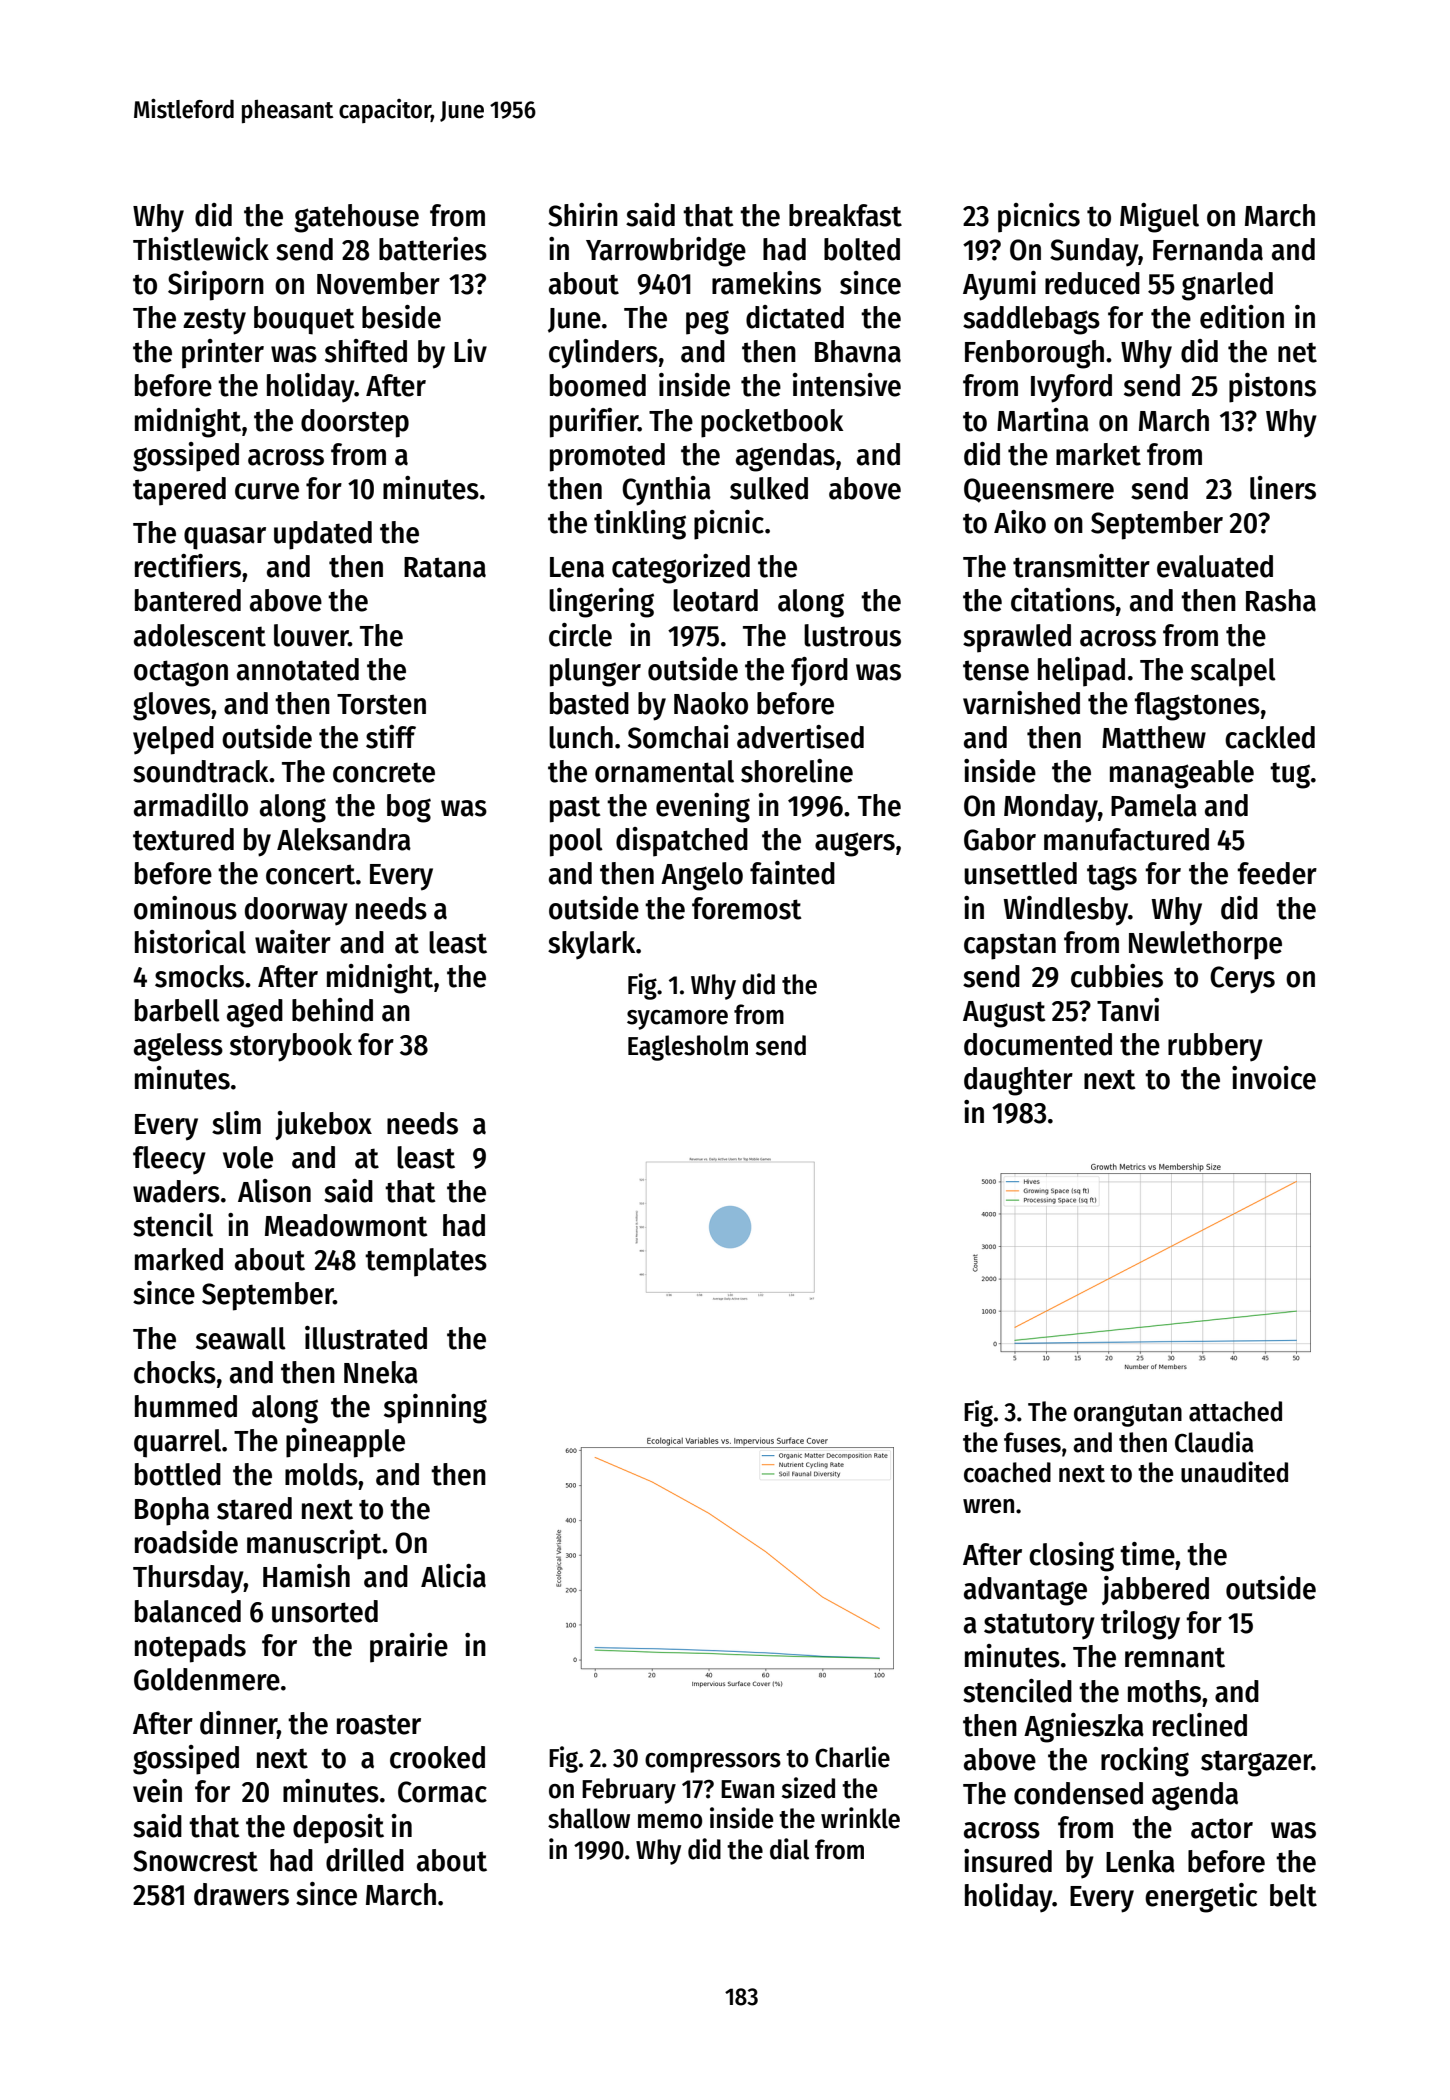 This screenshot has width=1450, height=2100. Describe the element at coordinates (267, 491) in the screenshot. I see `curve` at that location.
